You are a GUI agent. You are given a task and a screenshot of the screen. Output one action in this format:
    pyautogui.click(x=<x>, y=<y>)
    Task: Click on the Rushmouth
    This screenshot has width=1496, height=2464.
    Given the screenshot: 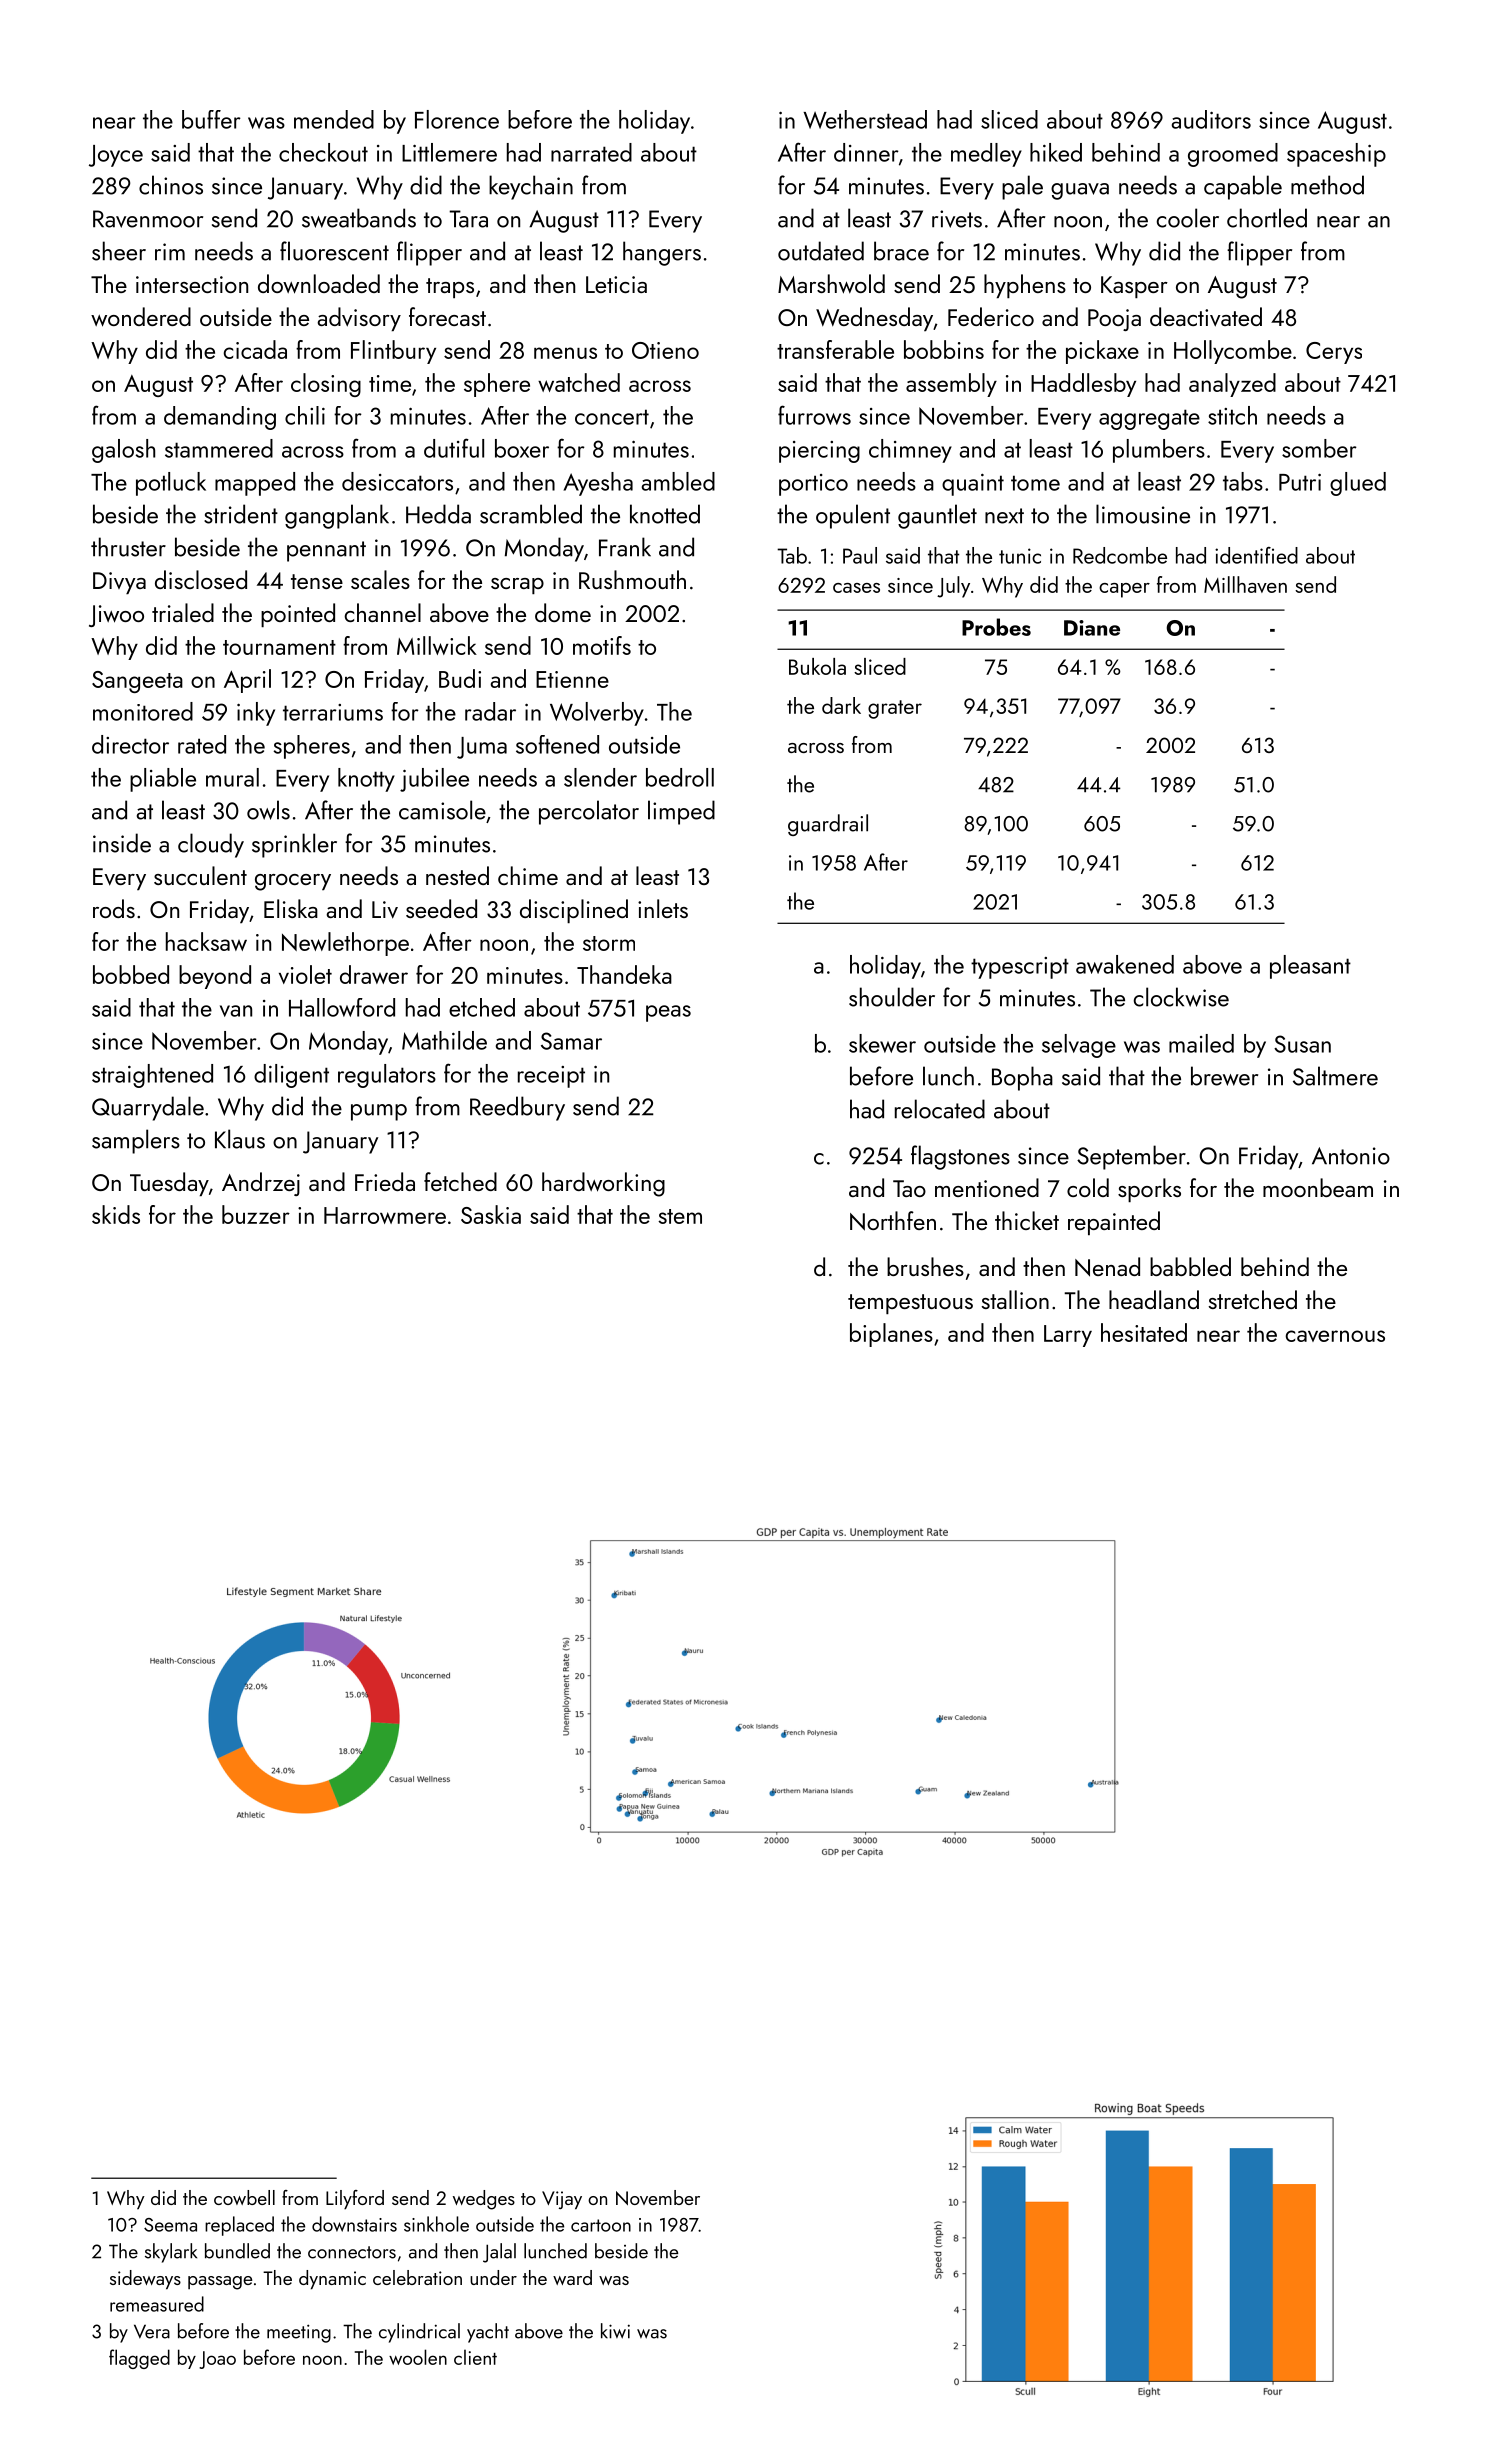 What is the action you would take?
    pyautogui.click(x=632, y=579)
